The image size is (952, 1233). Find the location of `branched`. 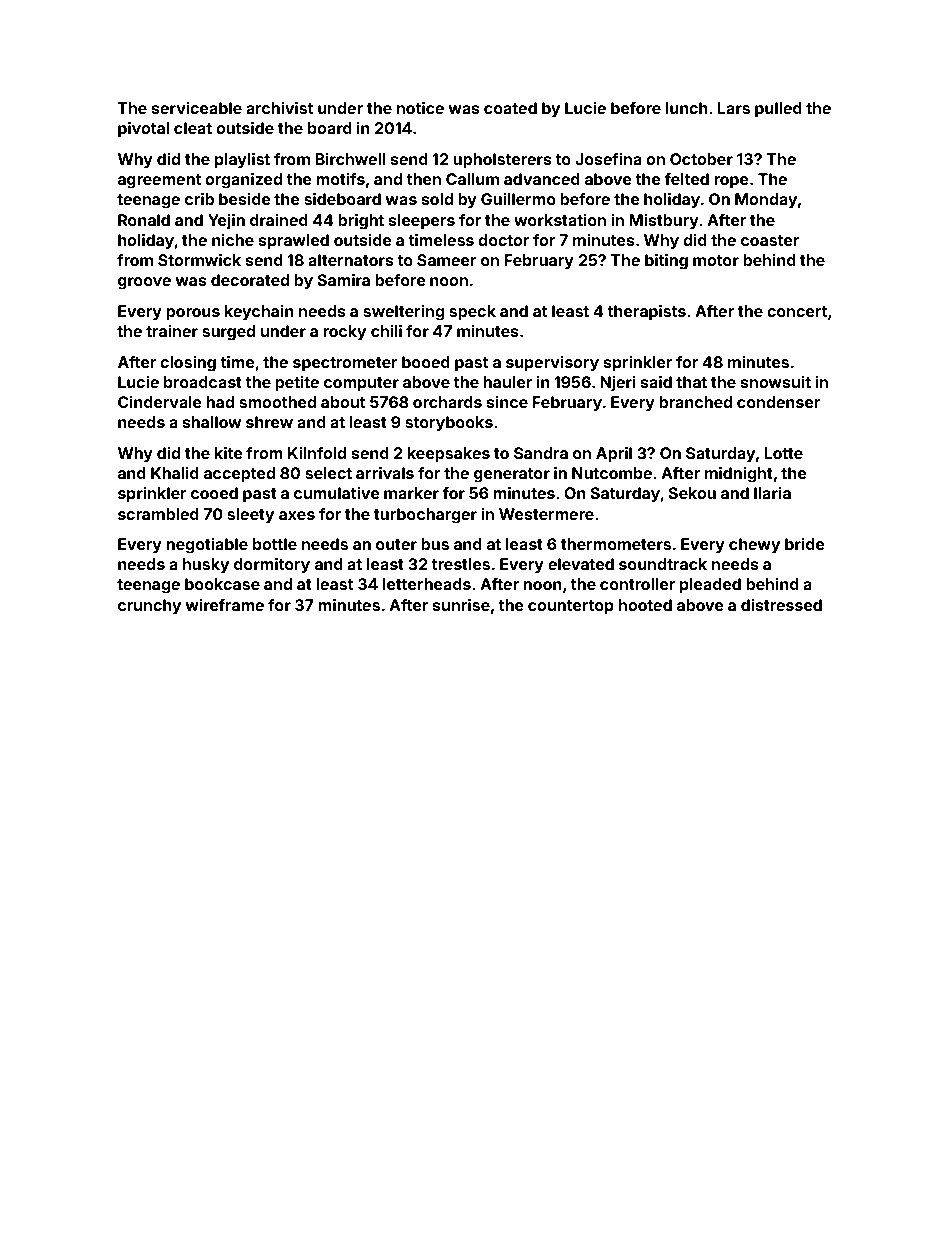

branched is located at coordinates (695, 402).
